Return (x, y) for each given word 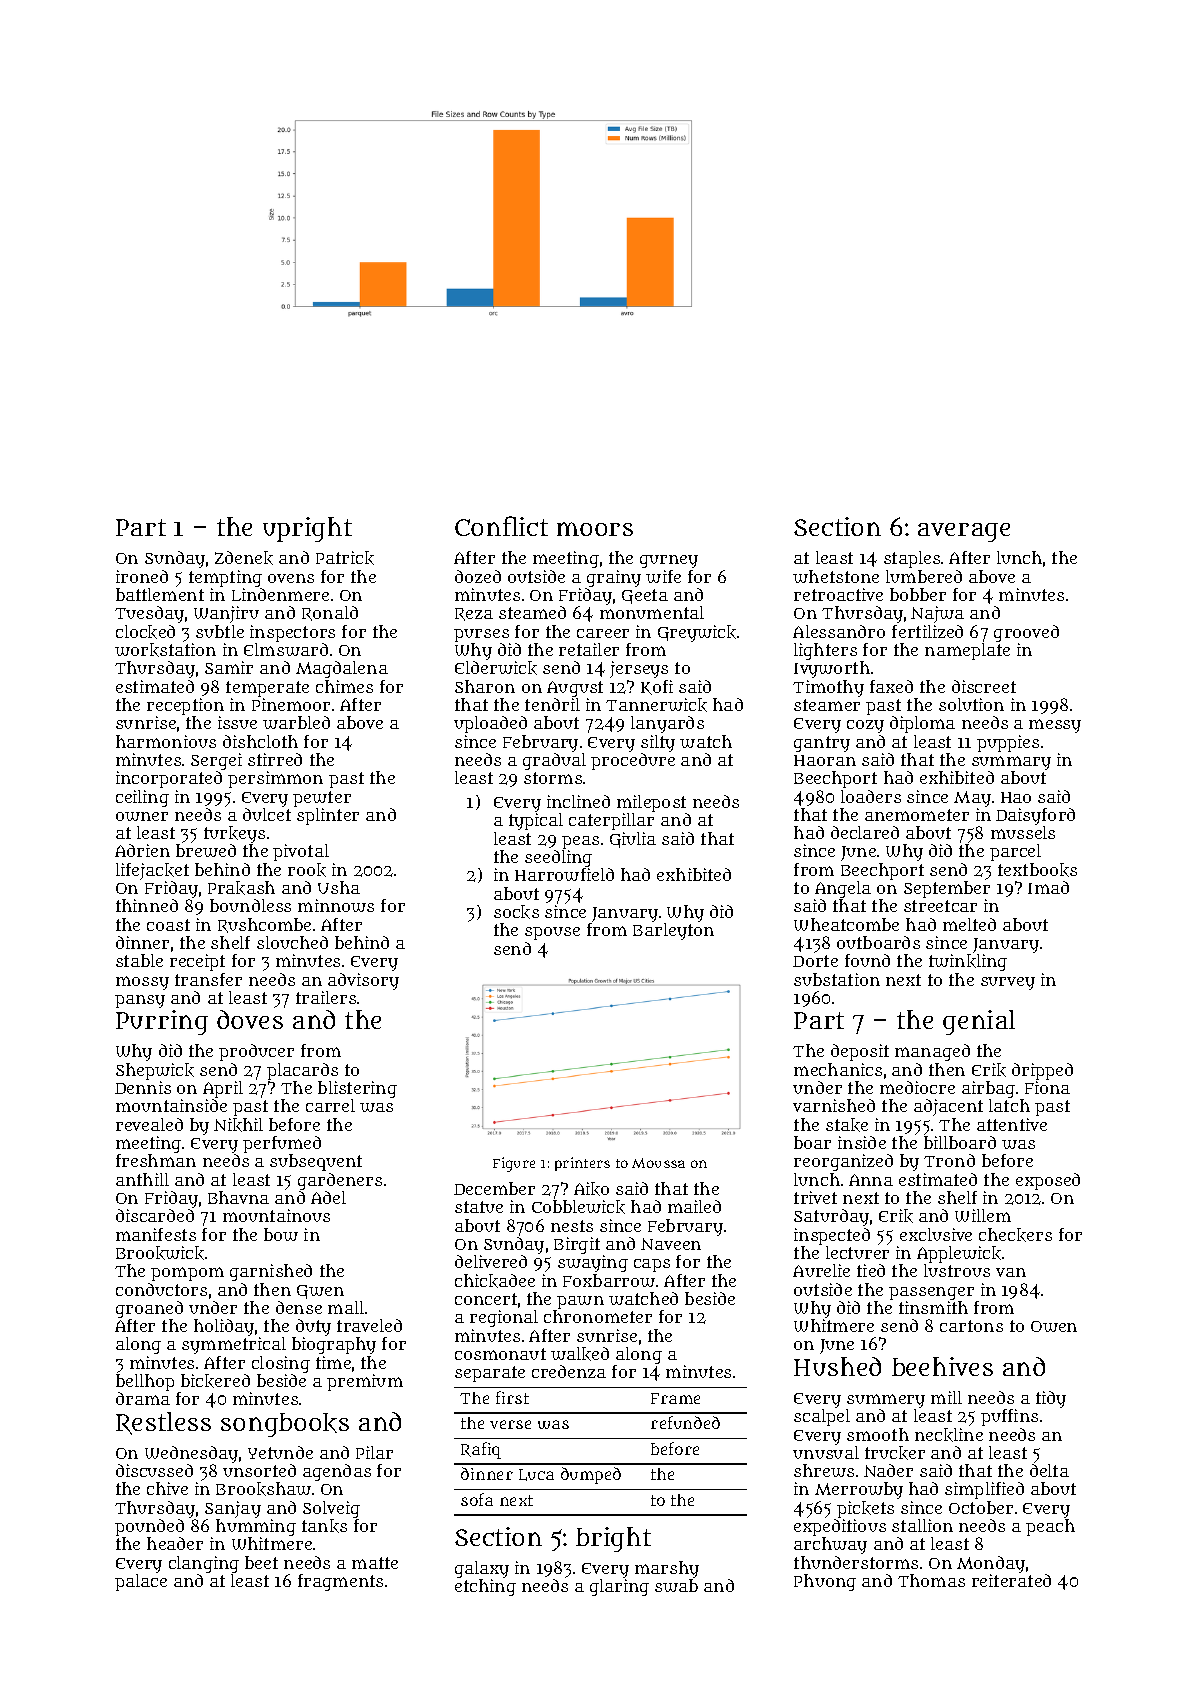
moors (595, 529)
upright (307, 529)
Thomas (931, 1580)
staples (912, 559)
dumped (591, 1475)
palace (141, 1582)
